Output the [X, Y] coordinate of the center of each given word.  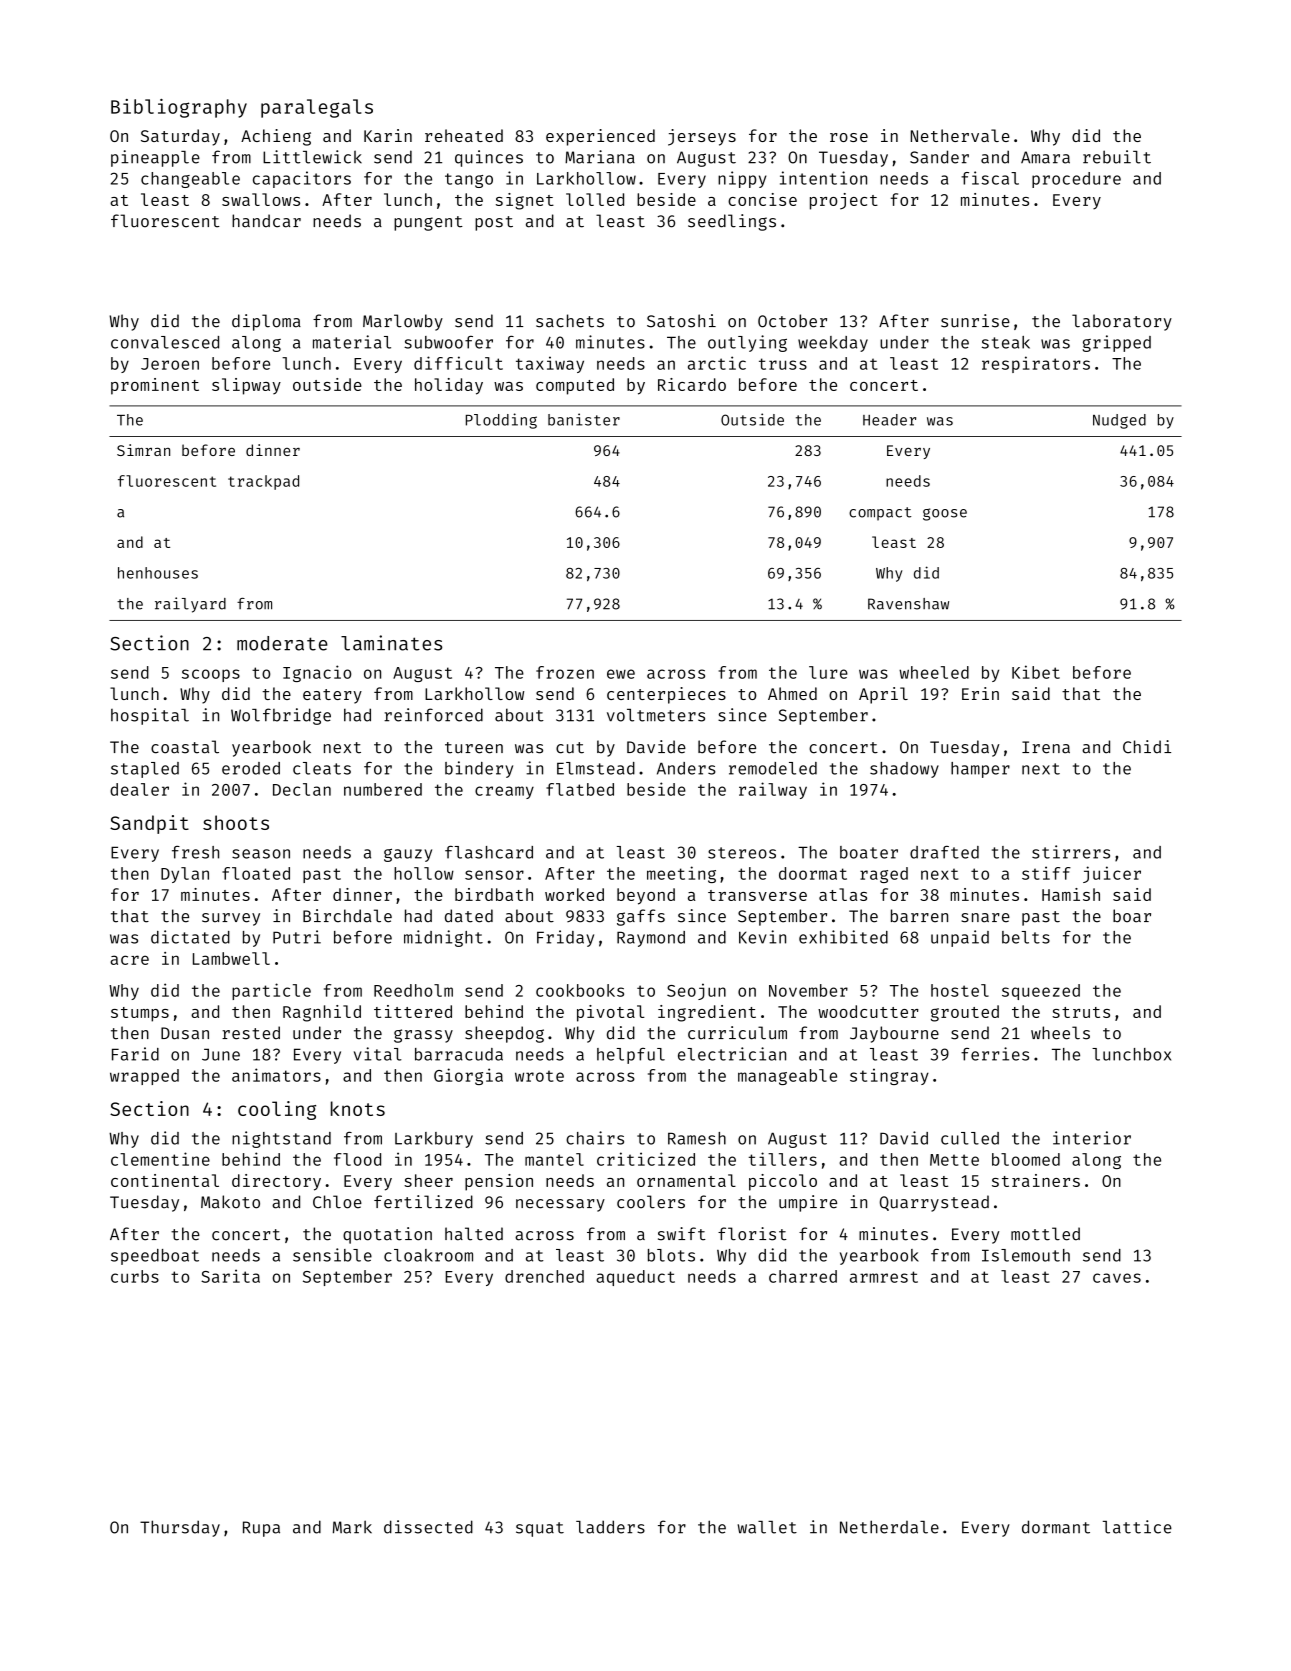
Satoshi [681, 321]
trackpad [263, 482]
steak [1006, 342]
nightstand [281, 1139]
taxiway [550, 364]
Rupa [261, 1529]
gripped [1116, 343]
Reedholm [413, 990]
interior [1092, 1138]
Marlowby [403, 322]
